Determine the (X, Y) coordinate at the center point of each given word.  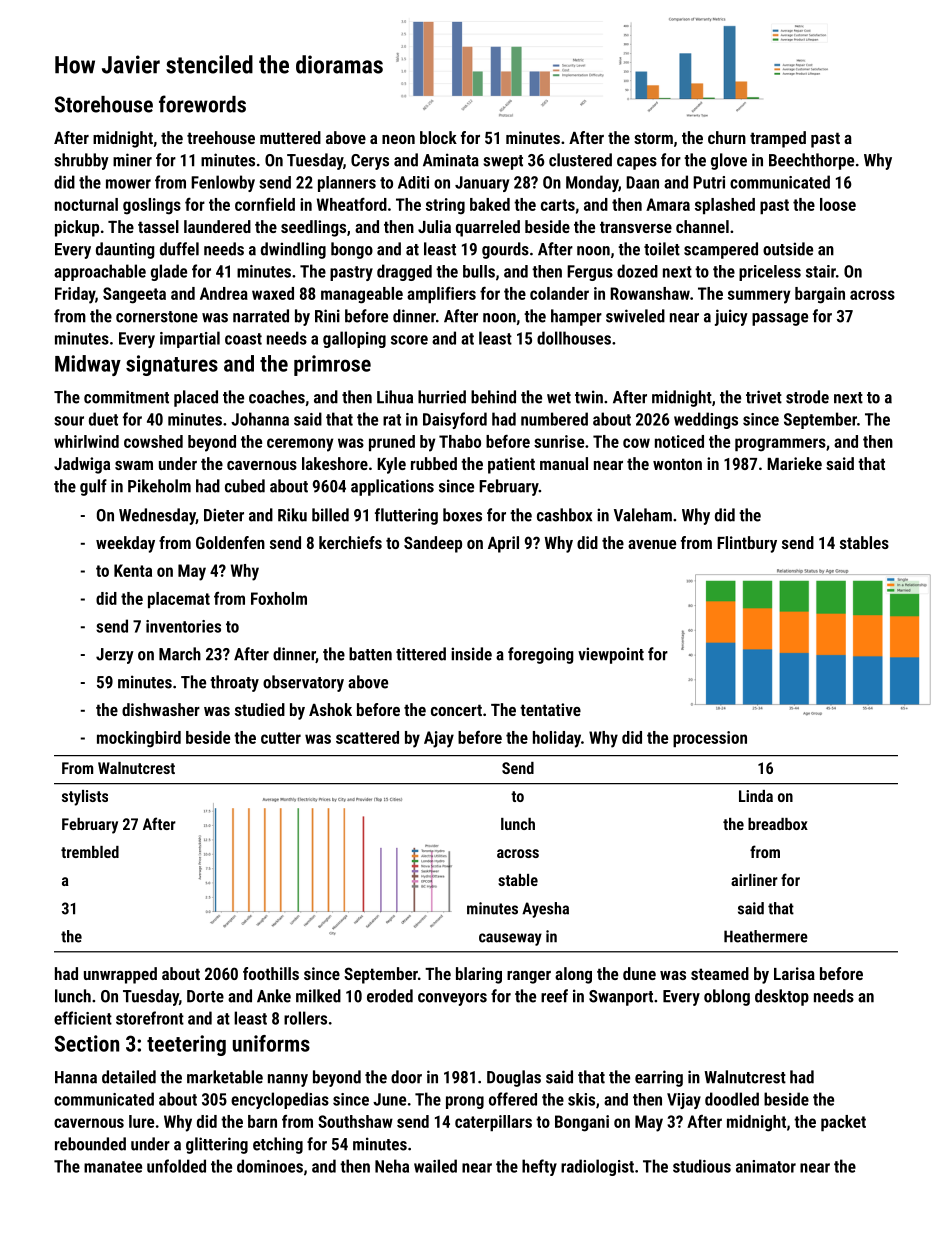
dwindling (293, 250)
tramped (778, 139)
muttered (290, 137)
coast (243, 339)
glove (729, 161)
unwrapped (120, 975)
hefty (539, 1167)
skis (581, 1099)
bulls (479, 271)
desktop (782, 997)
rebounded (90, 1144)
